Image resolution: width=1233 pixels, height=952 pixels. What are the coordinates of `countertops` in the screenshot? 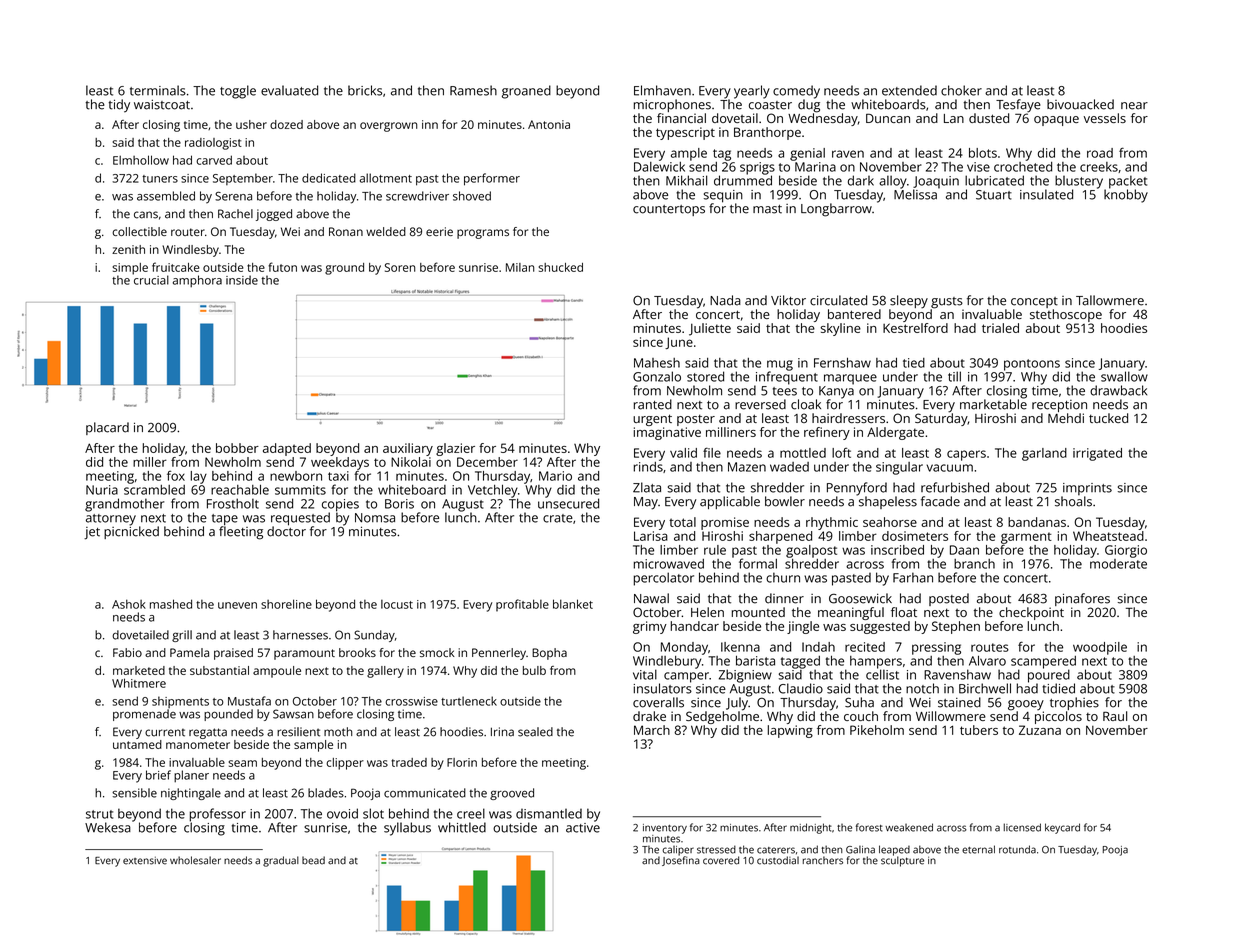 It's located at (669, 210).
